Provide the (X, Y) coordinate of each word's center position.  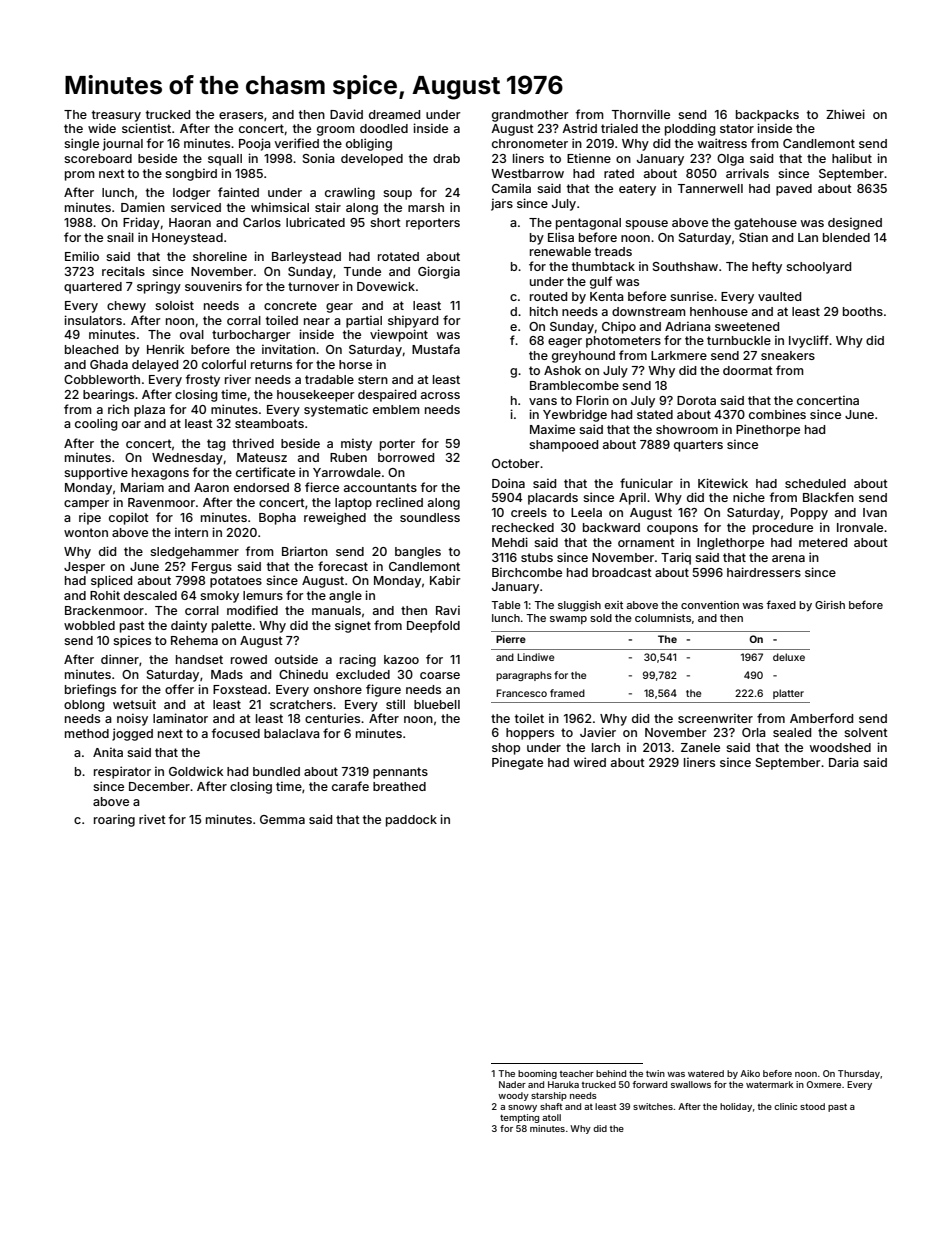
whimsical (280, 207)
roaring (114, 820)
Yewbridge (575, 415)
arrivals (747, 173)
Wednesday (187, 459)
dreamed (394, 114)
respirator (122, 772)
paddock (411, 821)
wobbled (89, 625)
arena (788, 558)
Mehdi (510, 542)
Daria (844, 762)
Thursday (859, 1074)
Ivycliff (809, 341)
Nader (512, 1084)
